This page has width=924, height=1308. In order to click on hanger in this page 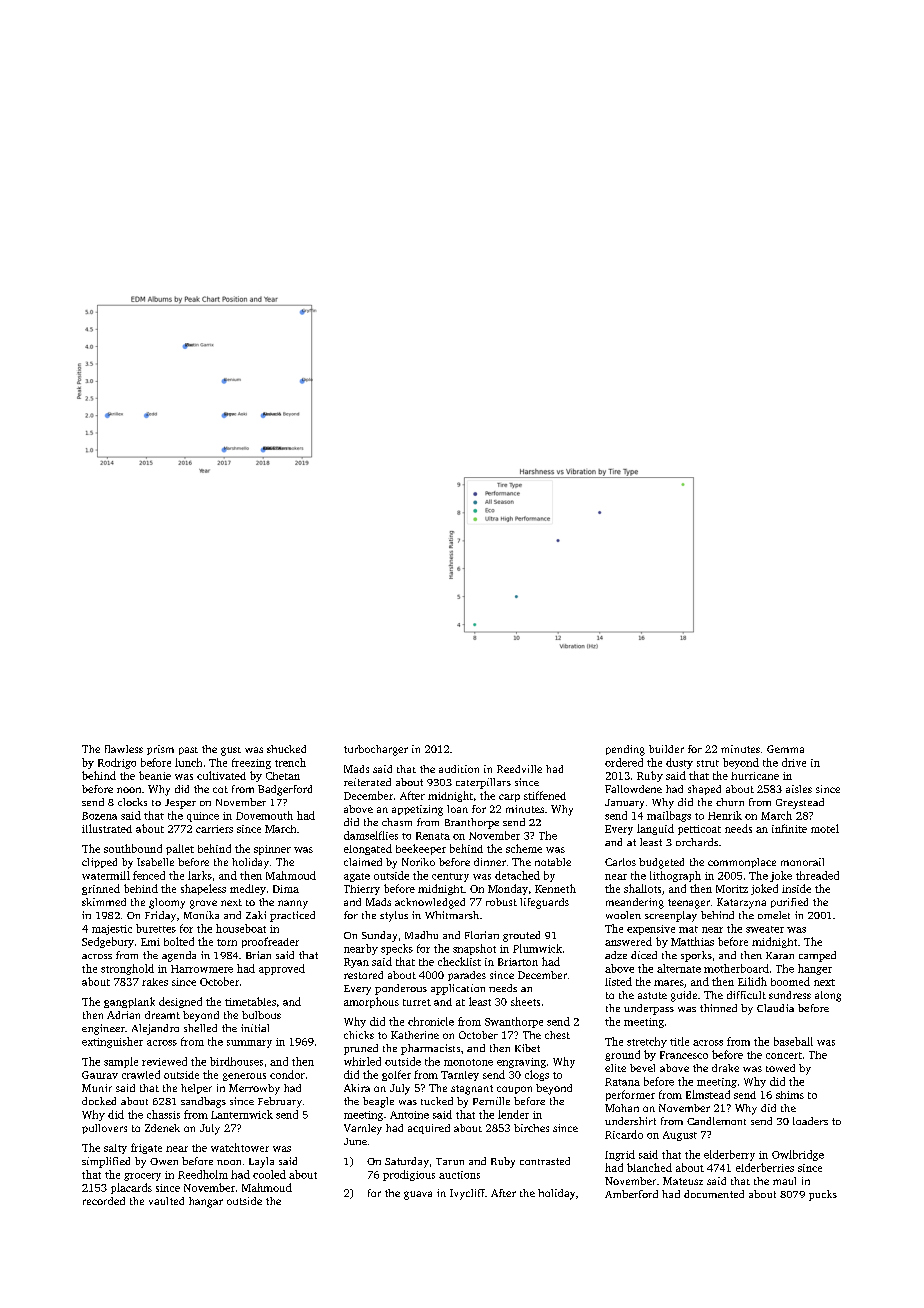, I will do `click(815, 969)`.
